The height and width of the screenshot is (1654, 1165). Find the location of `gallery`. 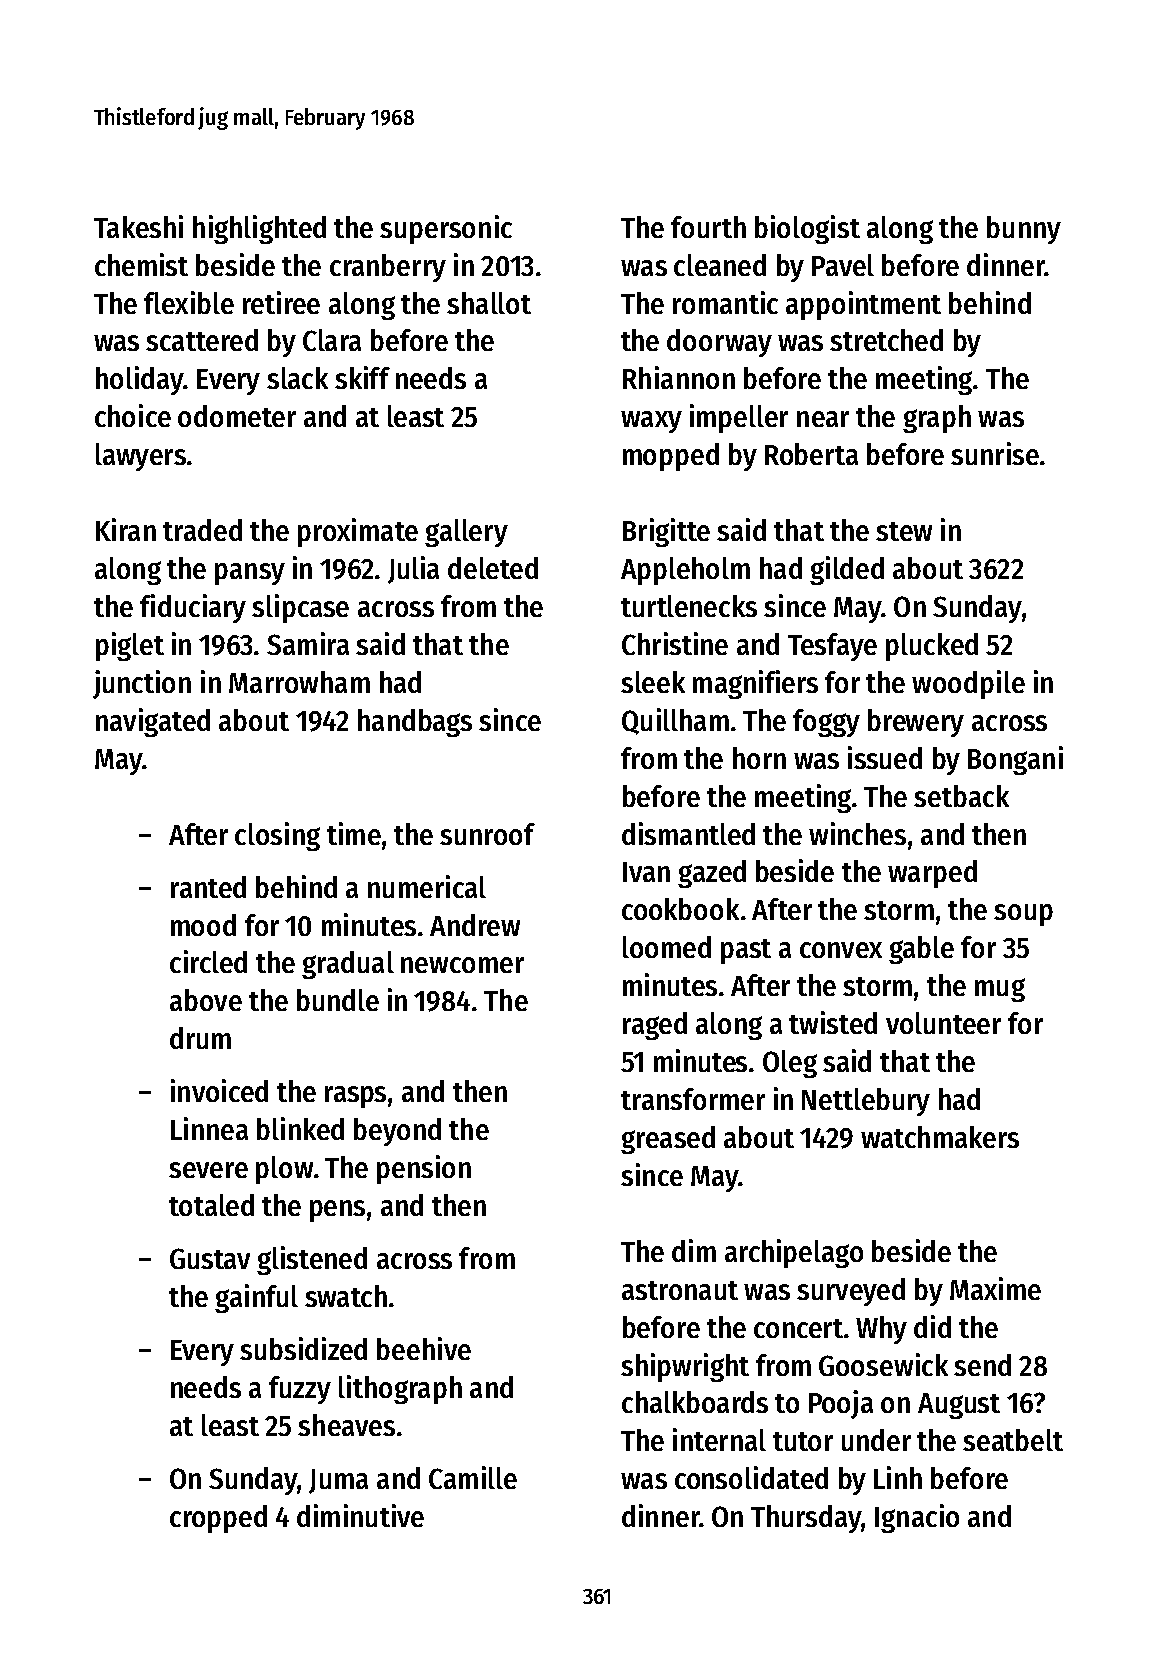

gallery is located at coordinates (466, 533).
